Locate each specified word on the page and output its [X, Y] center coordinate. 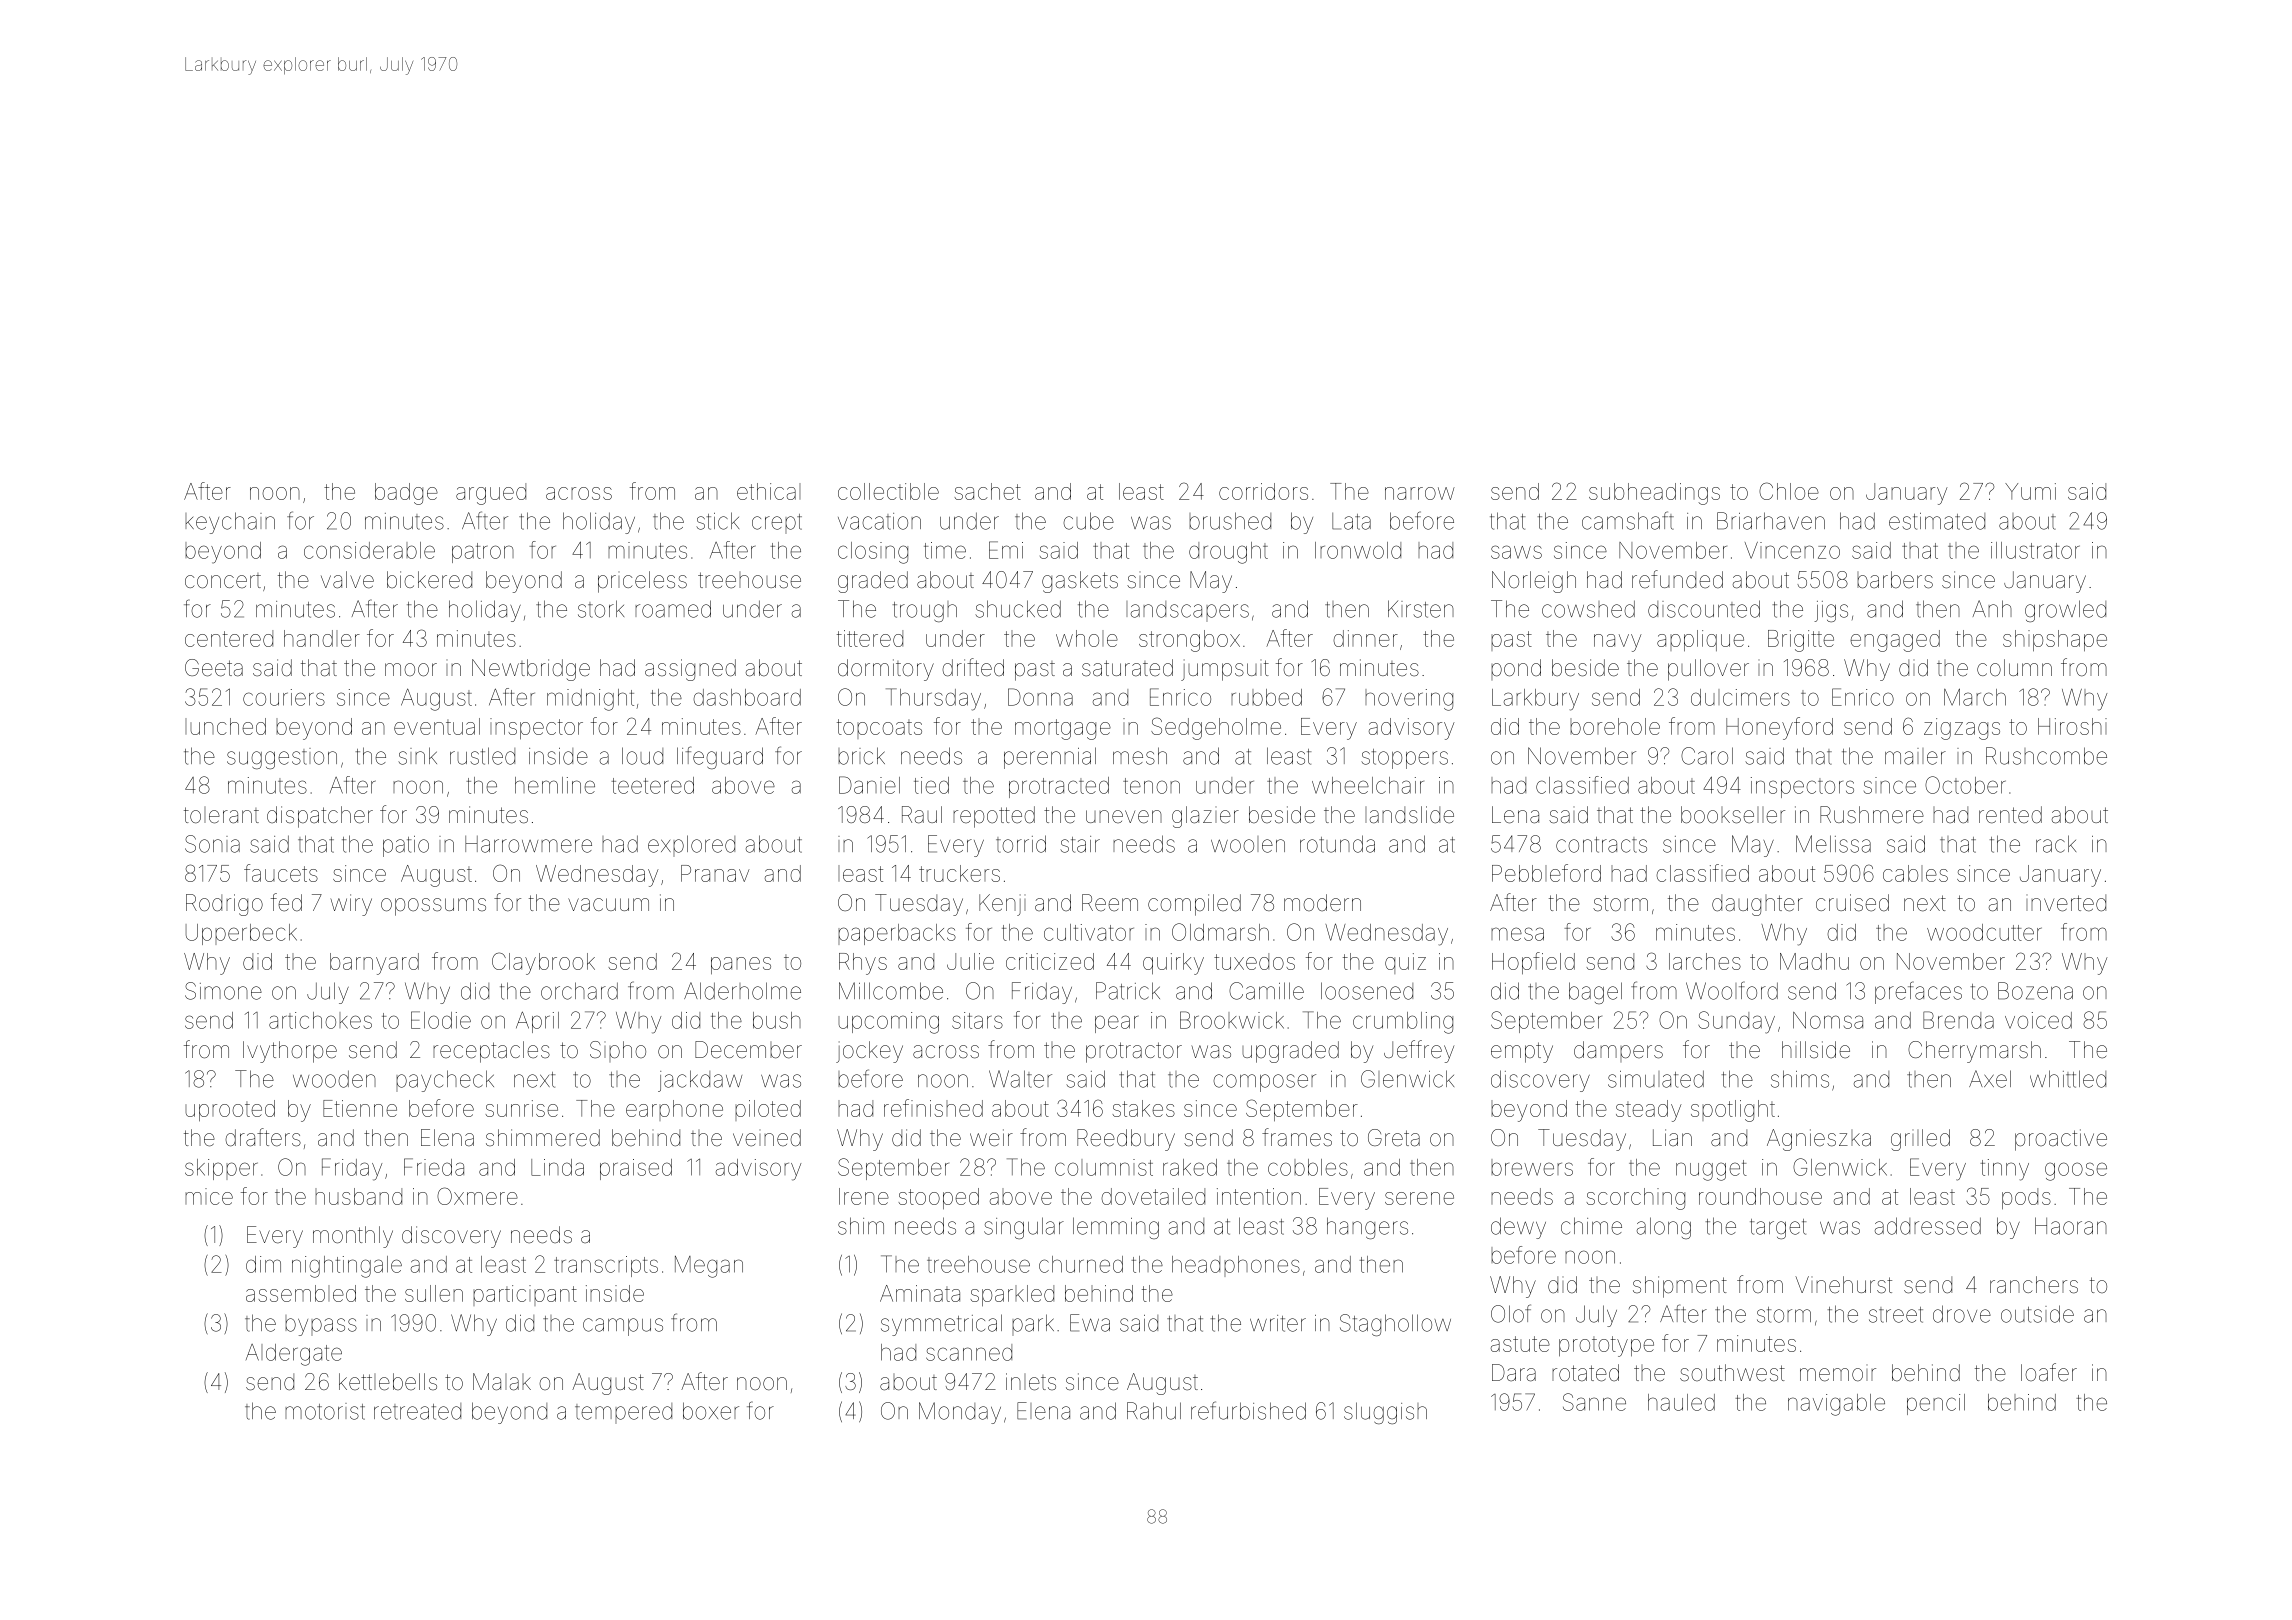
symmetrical [941, 1325]
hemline [555, 785]
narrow [1420, 493]
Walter [1020, 1079]
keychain [230, 523]
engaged [1895, 641]
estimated [1937, 521]
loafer [2049, 1372]
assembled [301, 1293]
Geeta [214, 668]
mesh [1140, 756]
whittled [2068, 1079]
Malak [502, 1382]
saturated [1127, 668]
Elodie [441, 1020]
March [1975, 697]
